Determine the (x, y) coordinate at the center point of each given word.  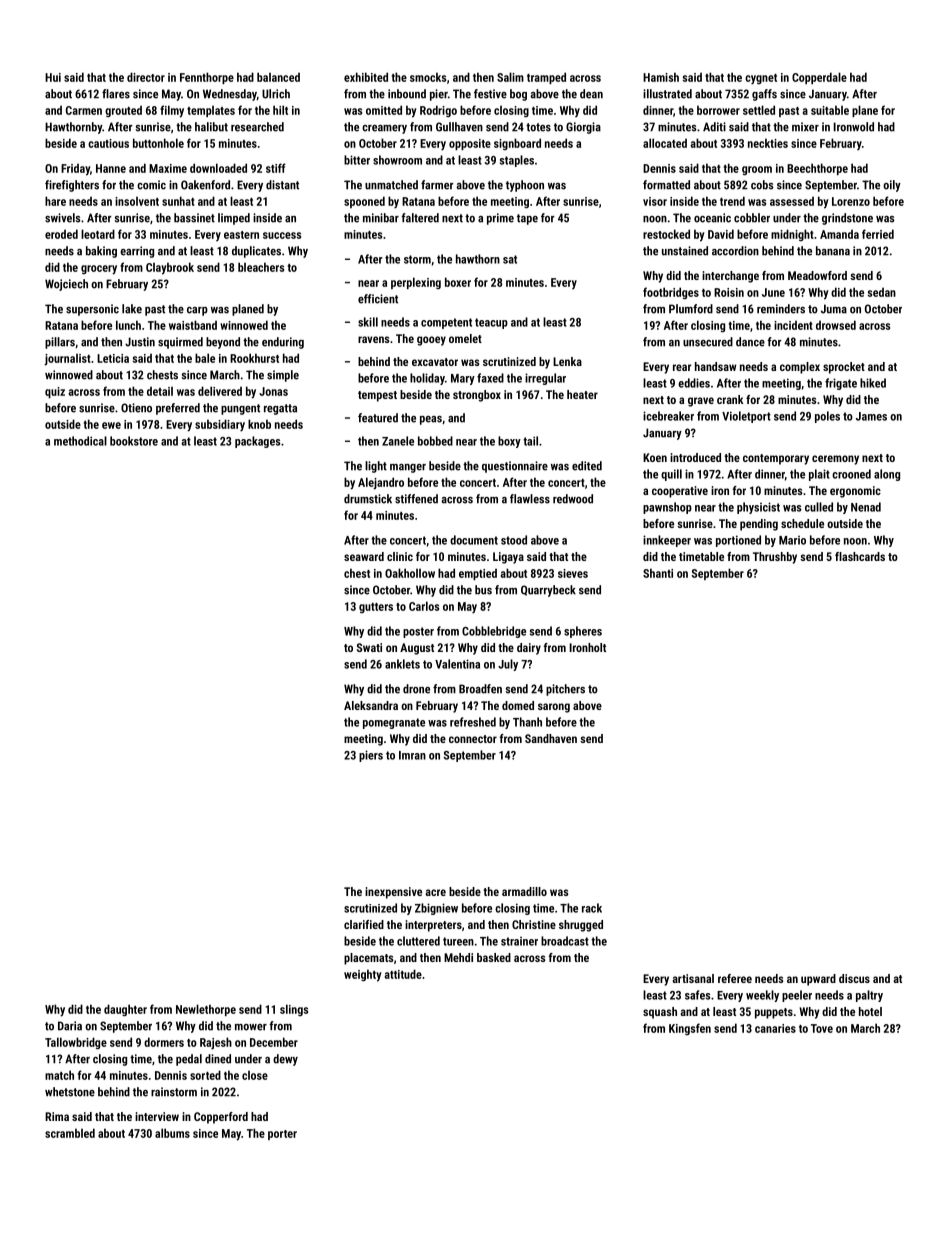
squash (660, 1013)
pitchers (565, 690)
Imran (412, 755)
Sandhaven (551, 738)
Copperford (221, 1118)
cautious (108, 143)
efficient (378, 299)
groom (757, 170)
